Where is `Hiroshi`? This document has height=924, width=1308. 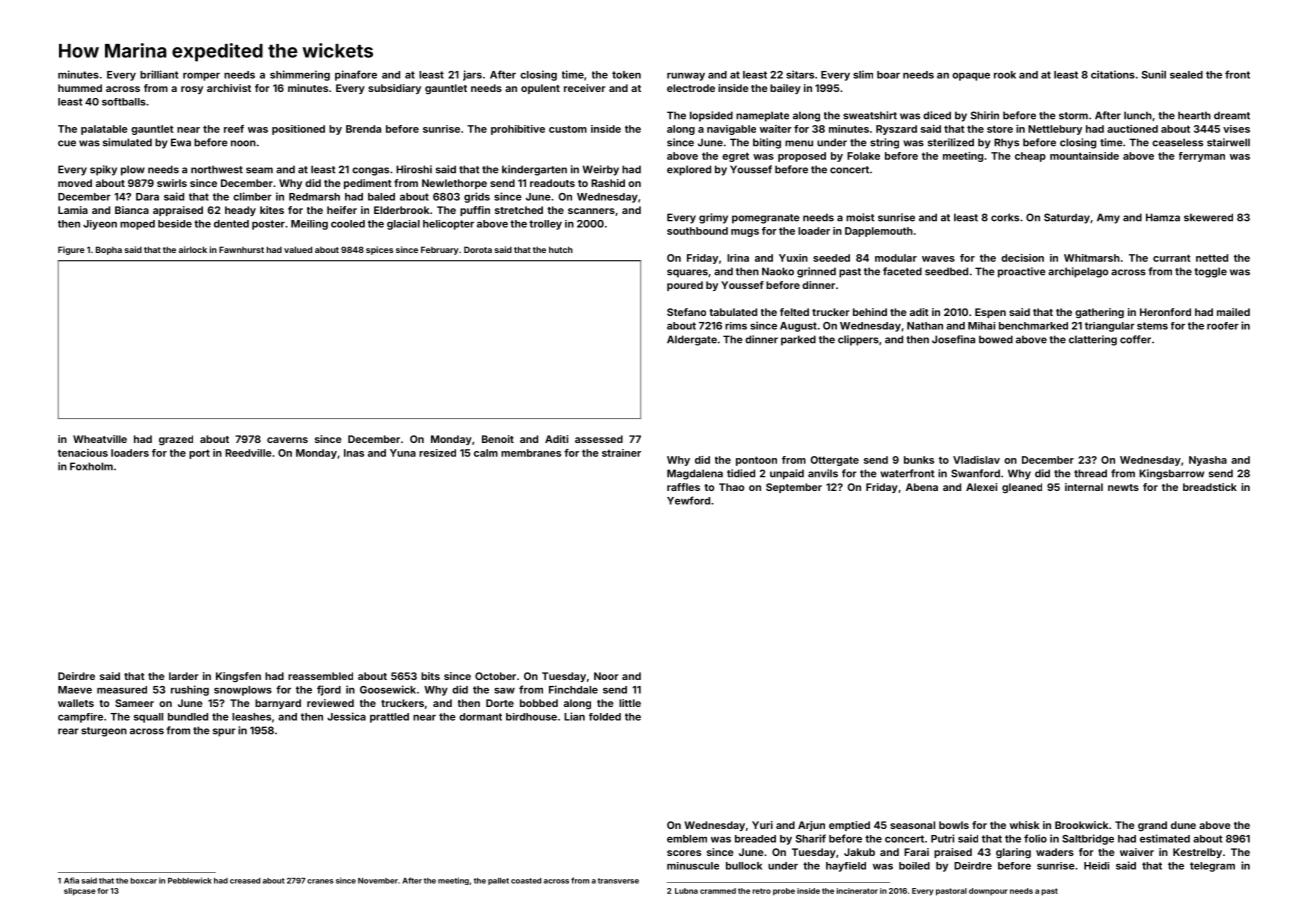
Hiroshi is located at coordinates (414, 169).
